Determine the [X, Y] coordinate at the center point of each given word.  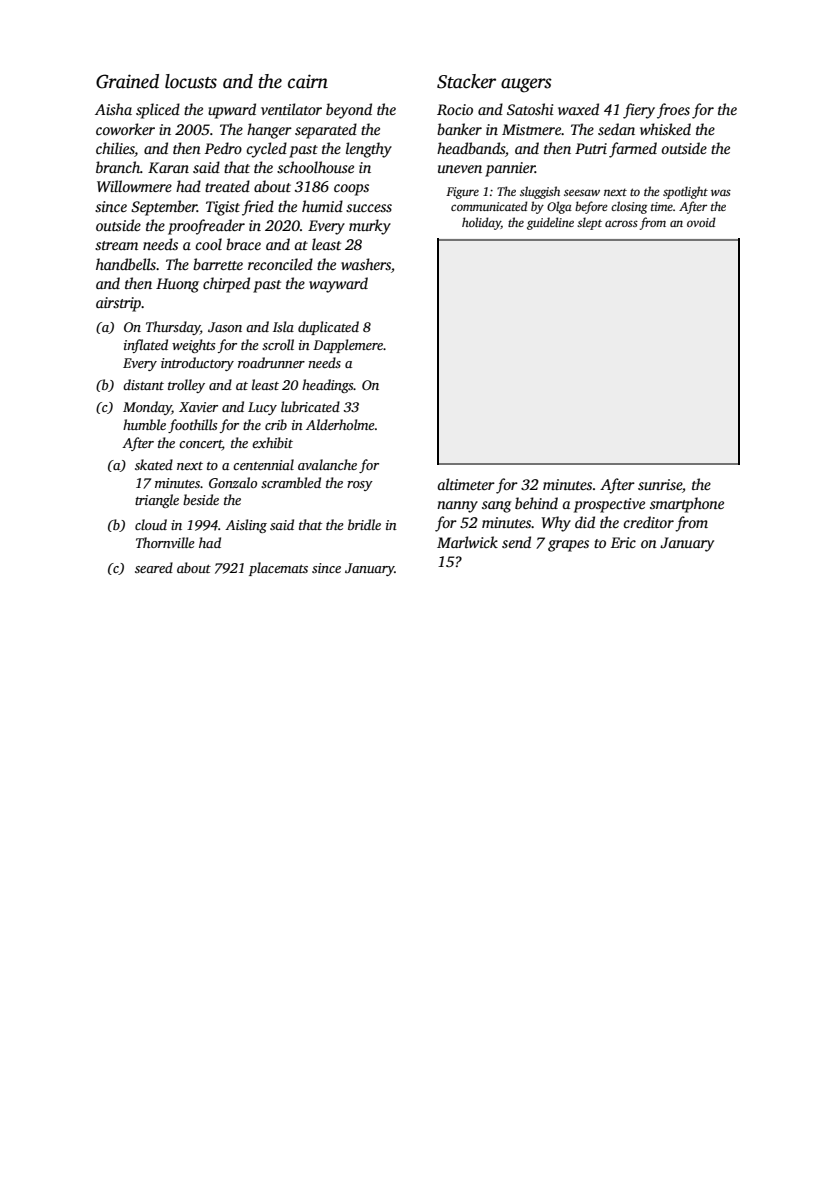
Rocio [455, 109]
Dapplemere [348, 346]
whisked [665, 129]
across [621, 223]
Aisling [246, 526]
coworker [125, 129]
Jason [225, 327]
